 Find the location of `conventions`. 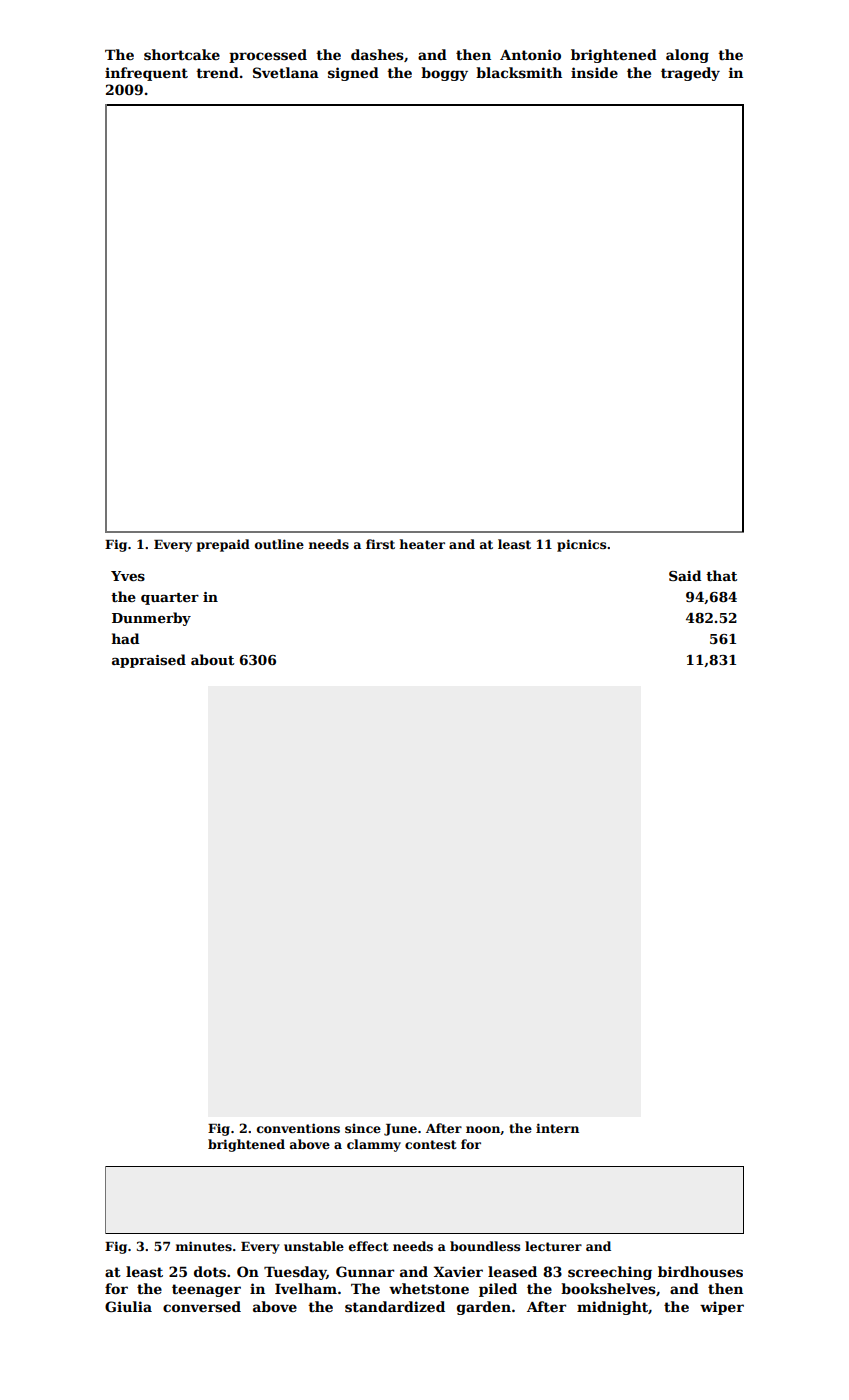

conventions is located at coordinates (298, 1128).
